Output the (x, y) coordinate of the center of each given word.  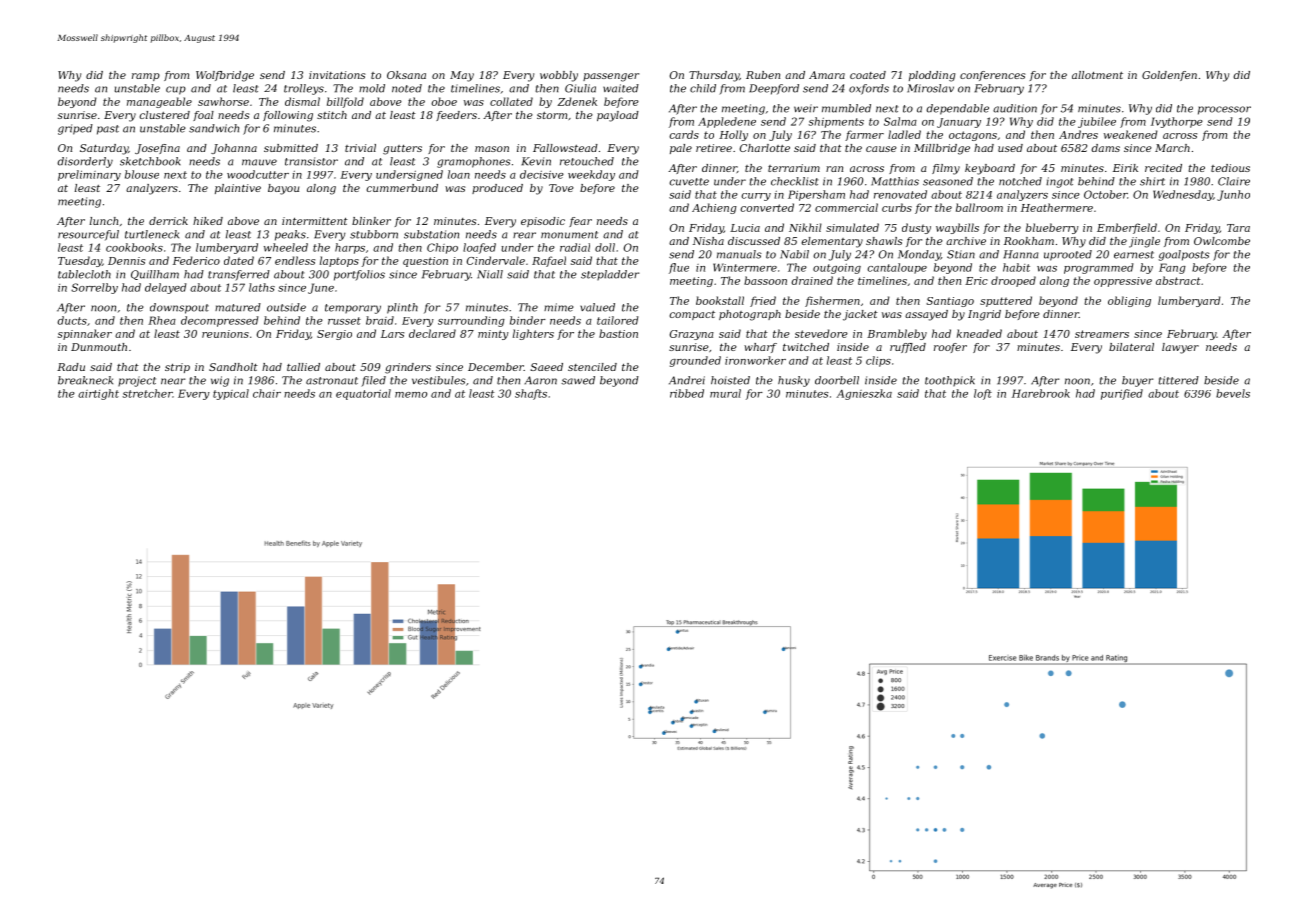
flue (679, 268)
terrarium (794, 168)
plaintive (238, 189)
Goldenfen (1169, 76)
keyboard (990, 169)
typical (231, 394)
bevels (1233, 393)
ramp (146, 77)
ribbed (687, 393)
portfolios (359, 275)
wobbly (559, 76)
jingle (1144, 242)
